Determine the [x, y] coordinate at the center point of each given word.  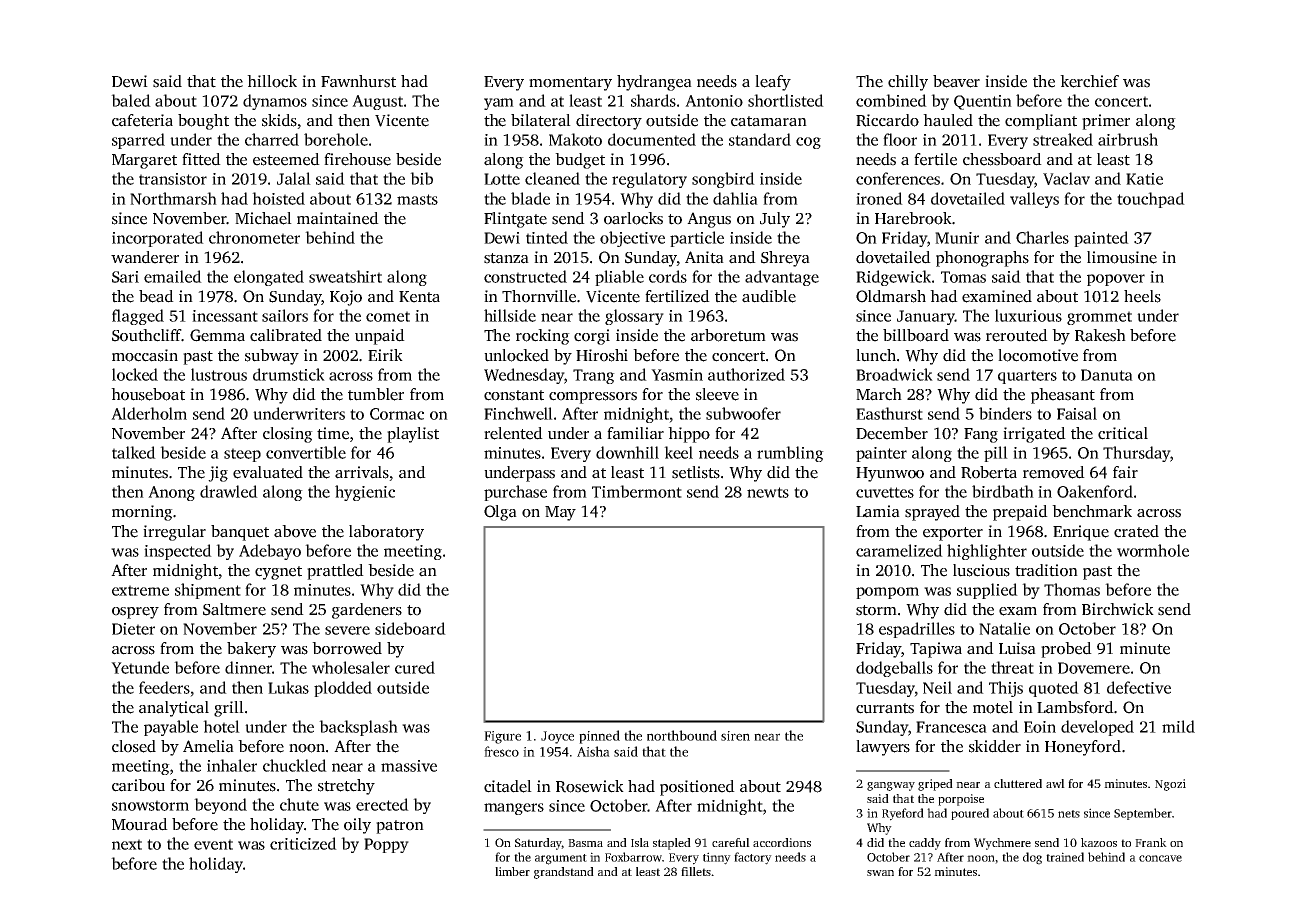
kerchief [1089, 81]
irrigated [1034, 435]
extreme [140, 590]
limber [512, 871]
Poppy [386, 845]
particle [697, 239]
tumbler [376, 394]
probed [1066, 650]
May [560, 513]
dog [1032, 858]
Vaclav [1066, 178]
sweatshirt [345, 276]
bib [421, 178]
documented [652, 139]
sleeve [717, 394]
